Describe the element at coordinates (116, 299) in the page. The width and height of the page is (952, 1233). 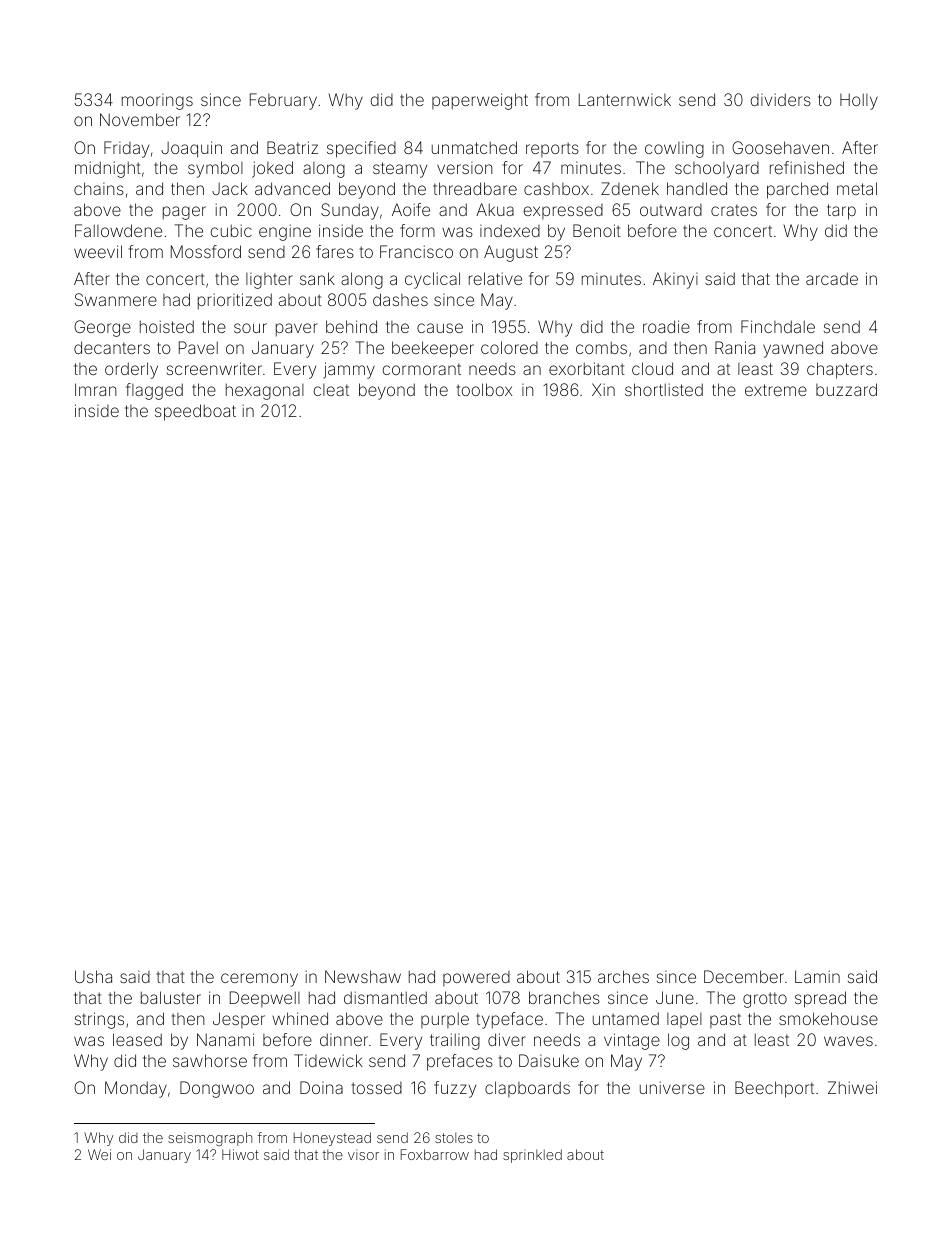
I see `Swanmere` at that location.
